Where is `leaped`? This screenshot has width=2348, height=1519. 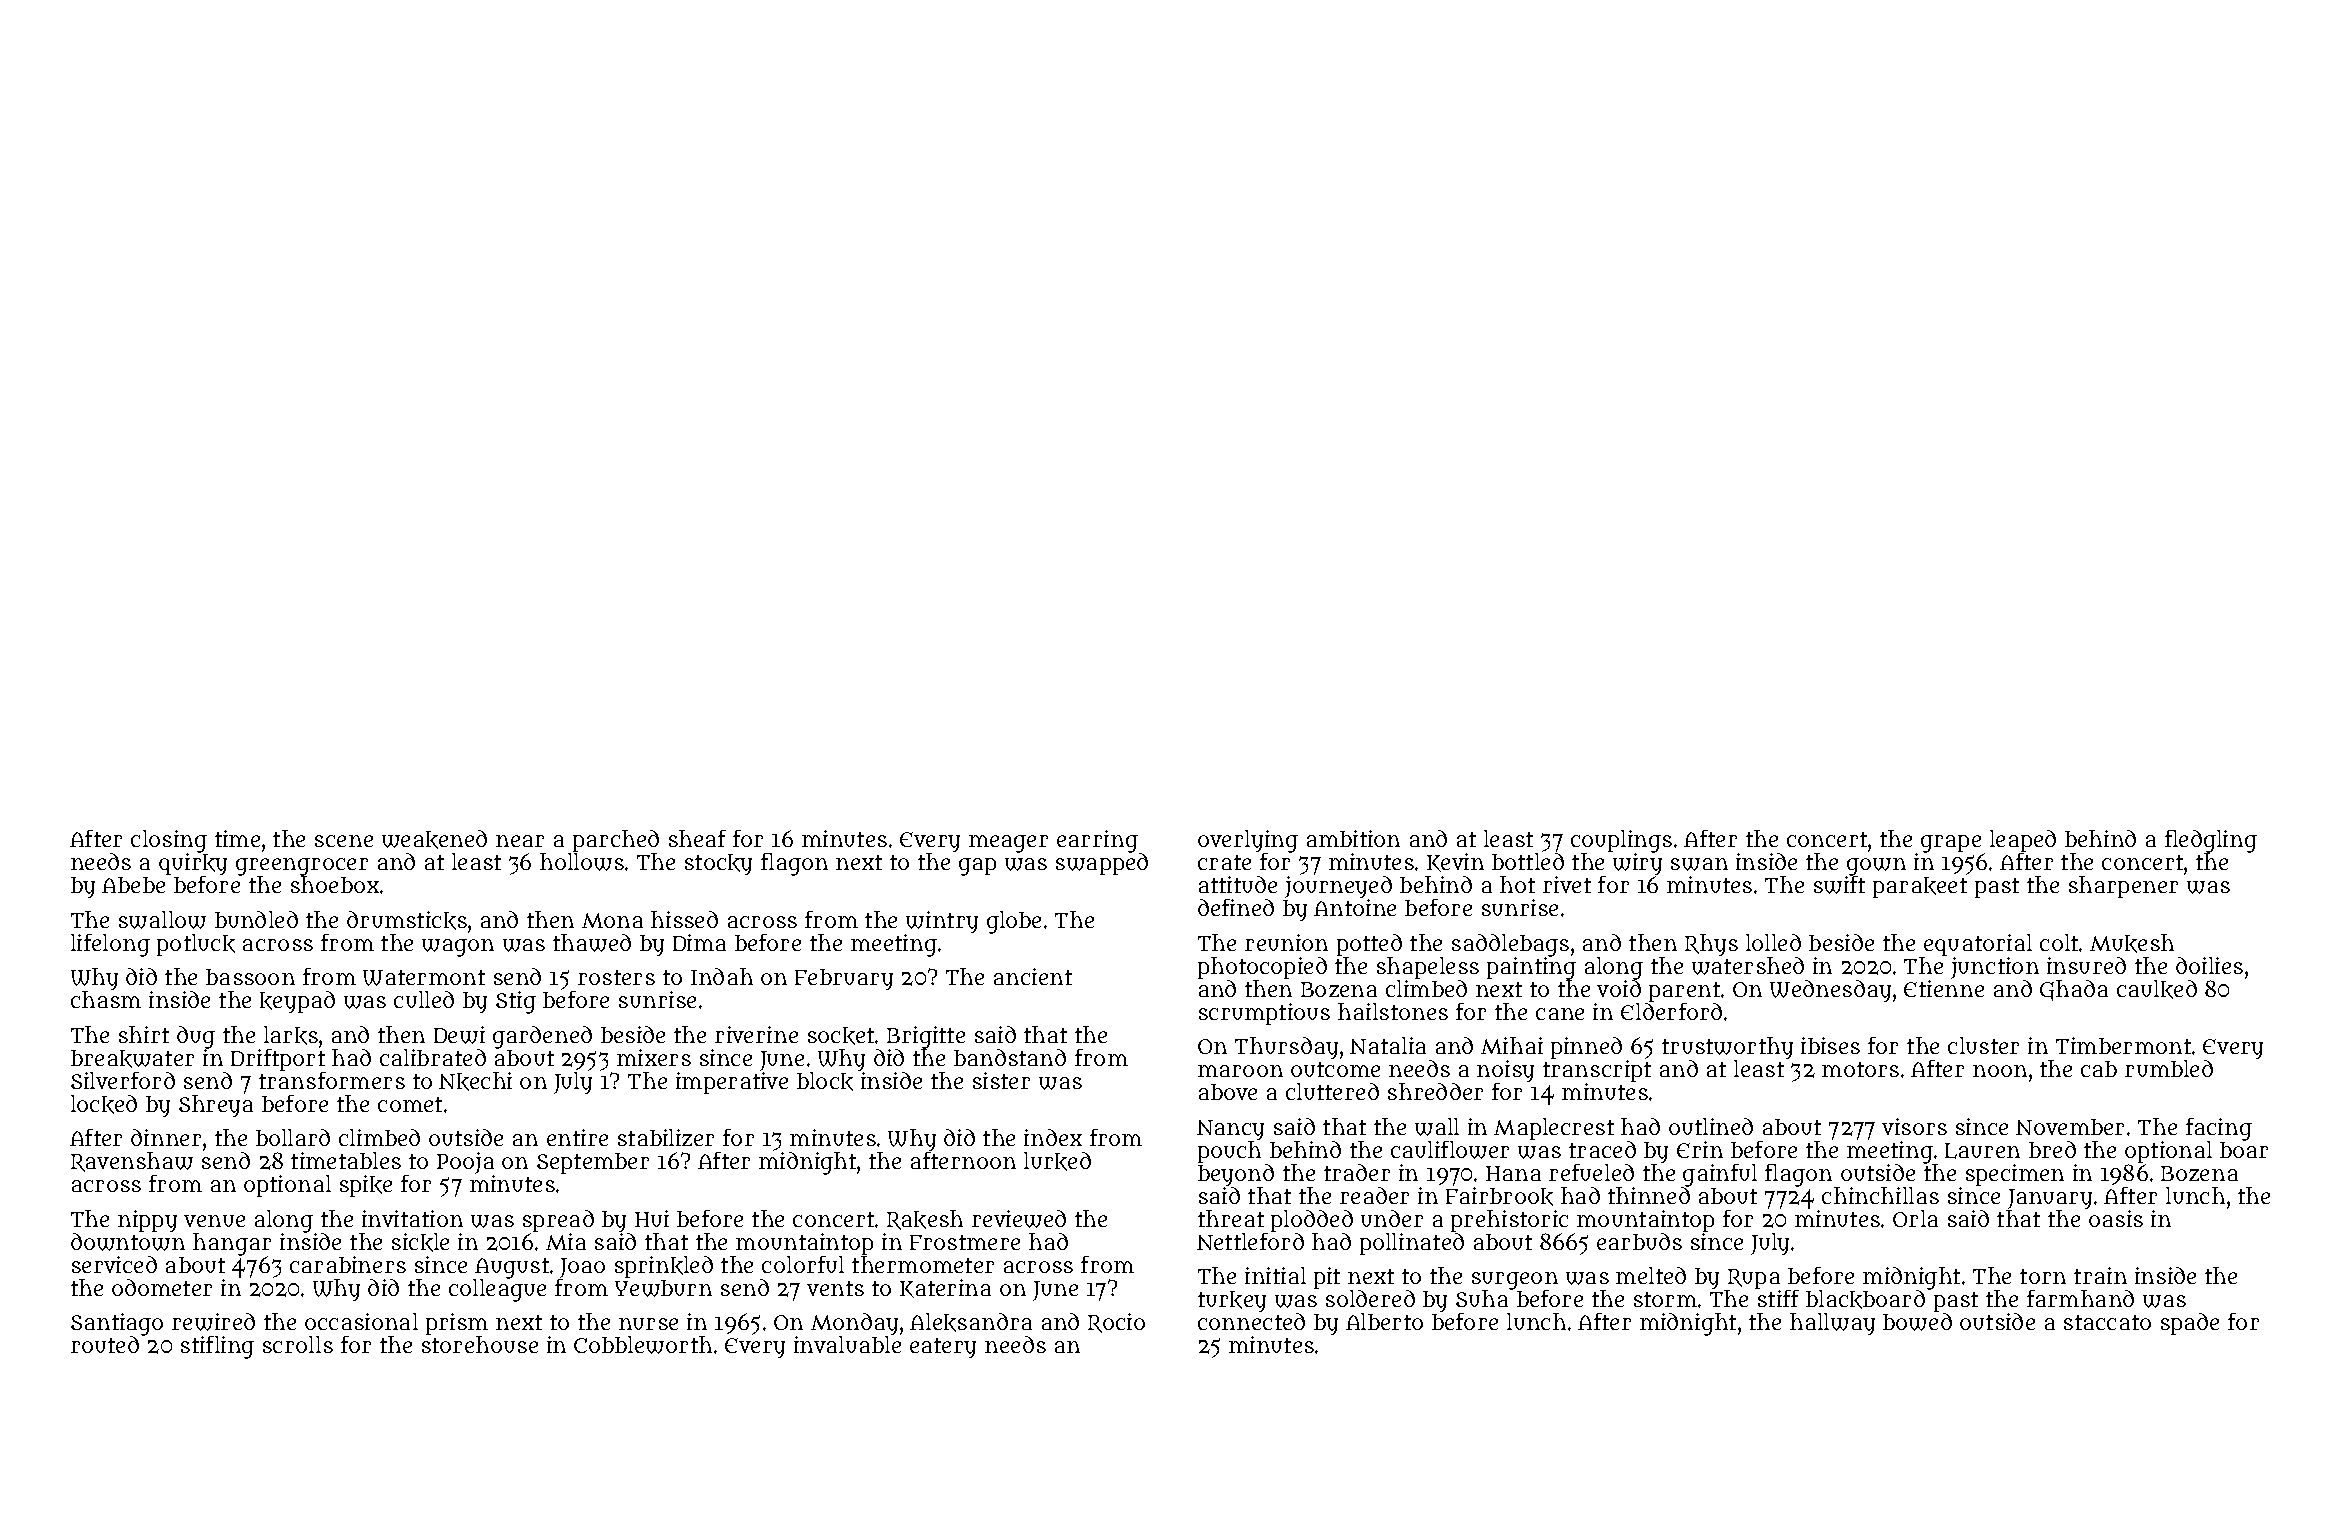 leaped is located at coordinates (2023, 841).
